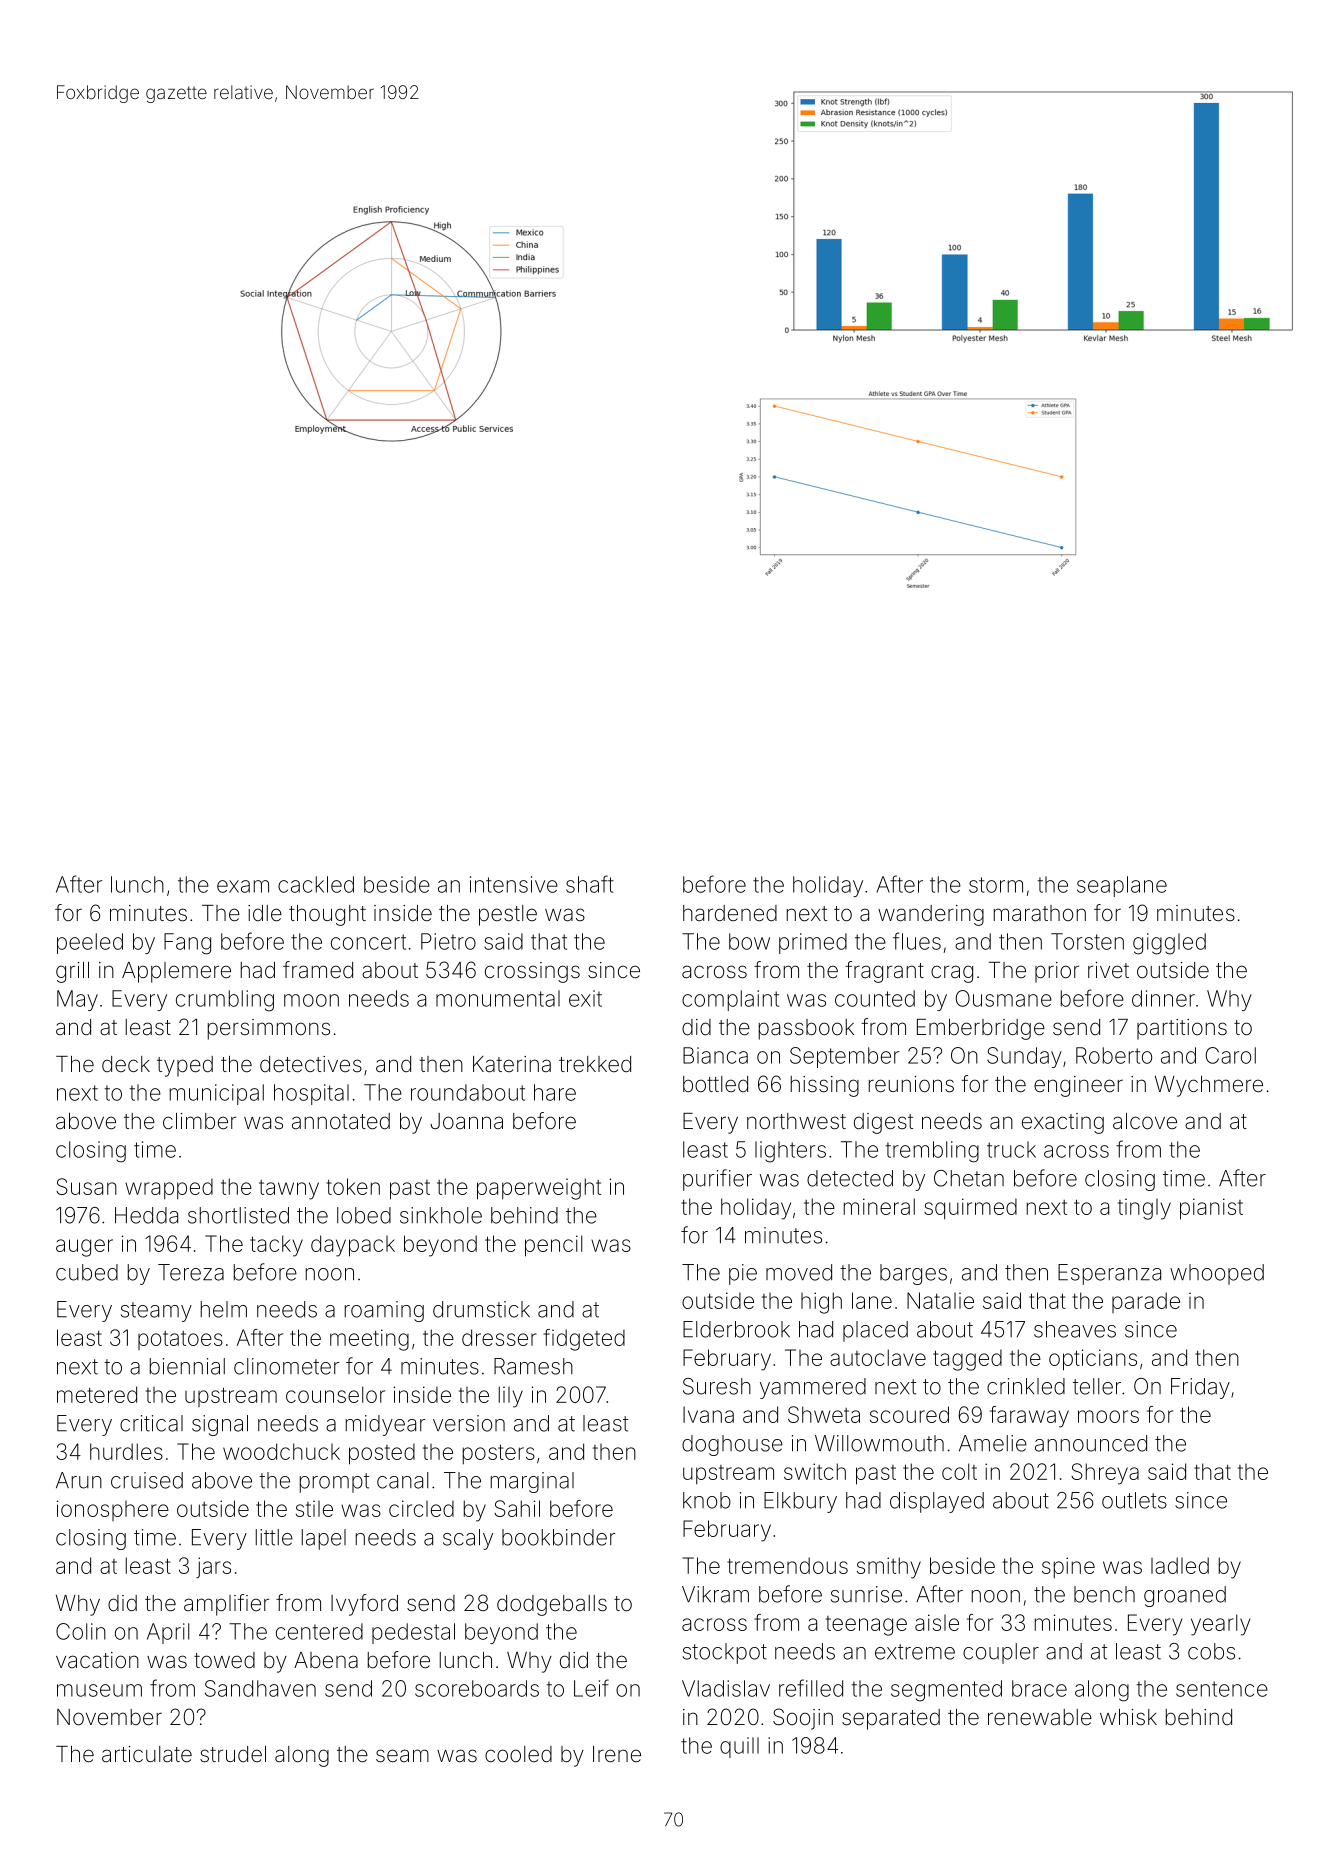  What do you see at coordinates (1109, 1274) in the document?
I see `Esperanza` at bounding box center [1109, 1274].
